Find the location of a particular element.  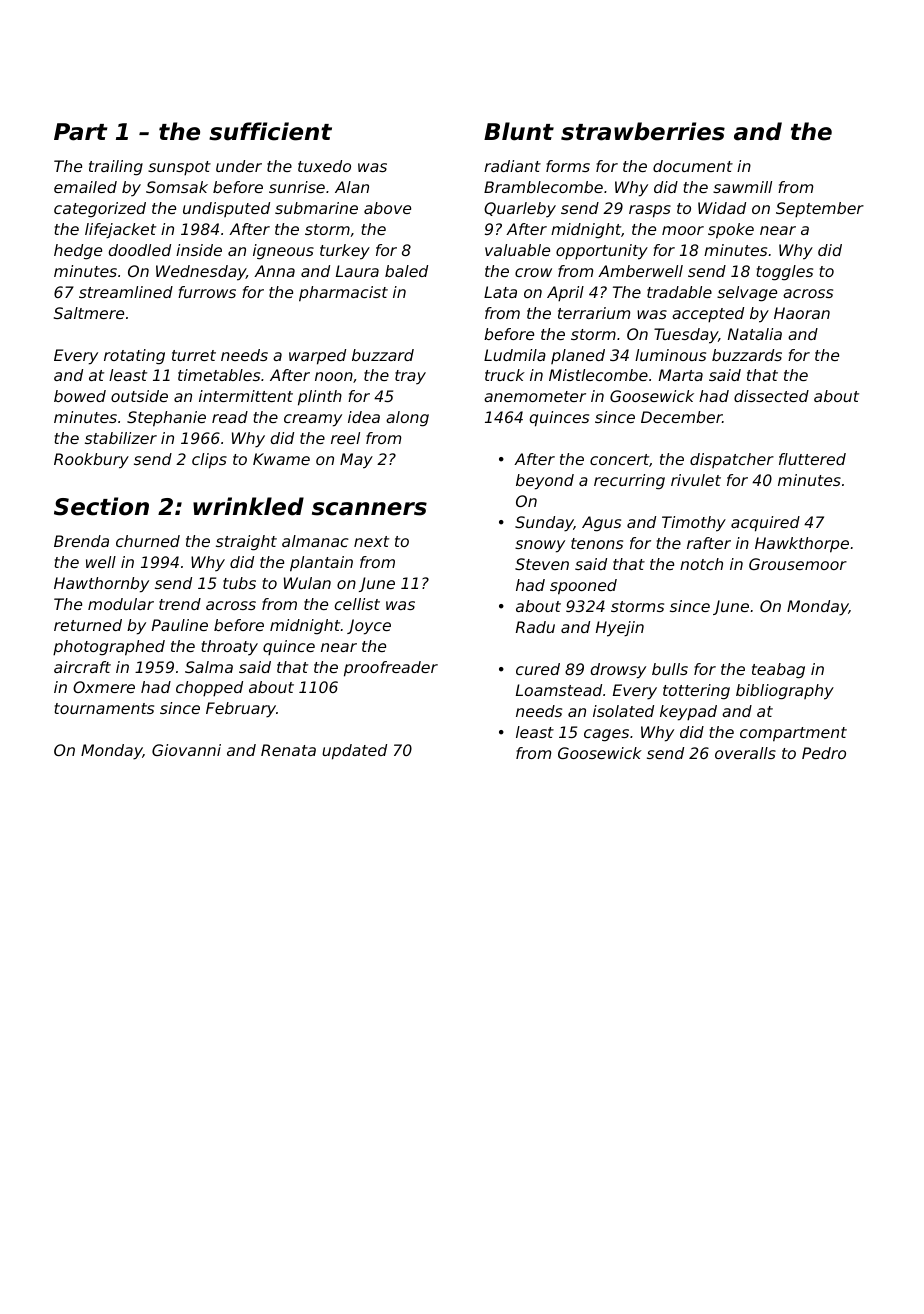

Giovanni is located at coordinates (186, 750).
